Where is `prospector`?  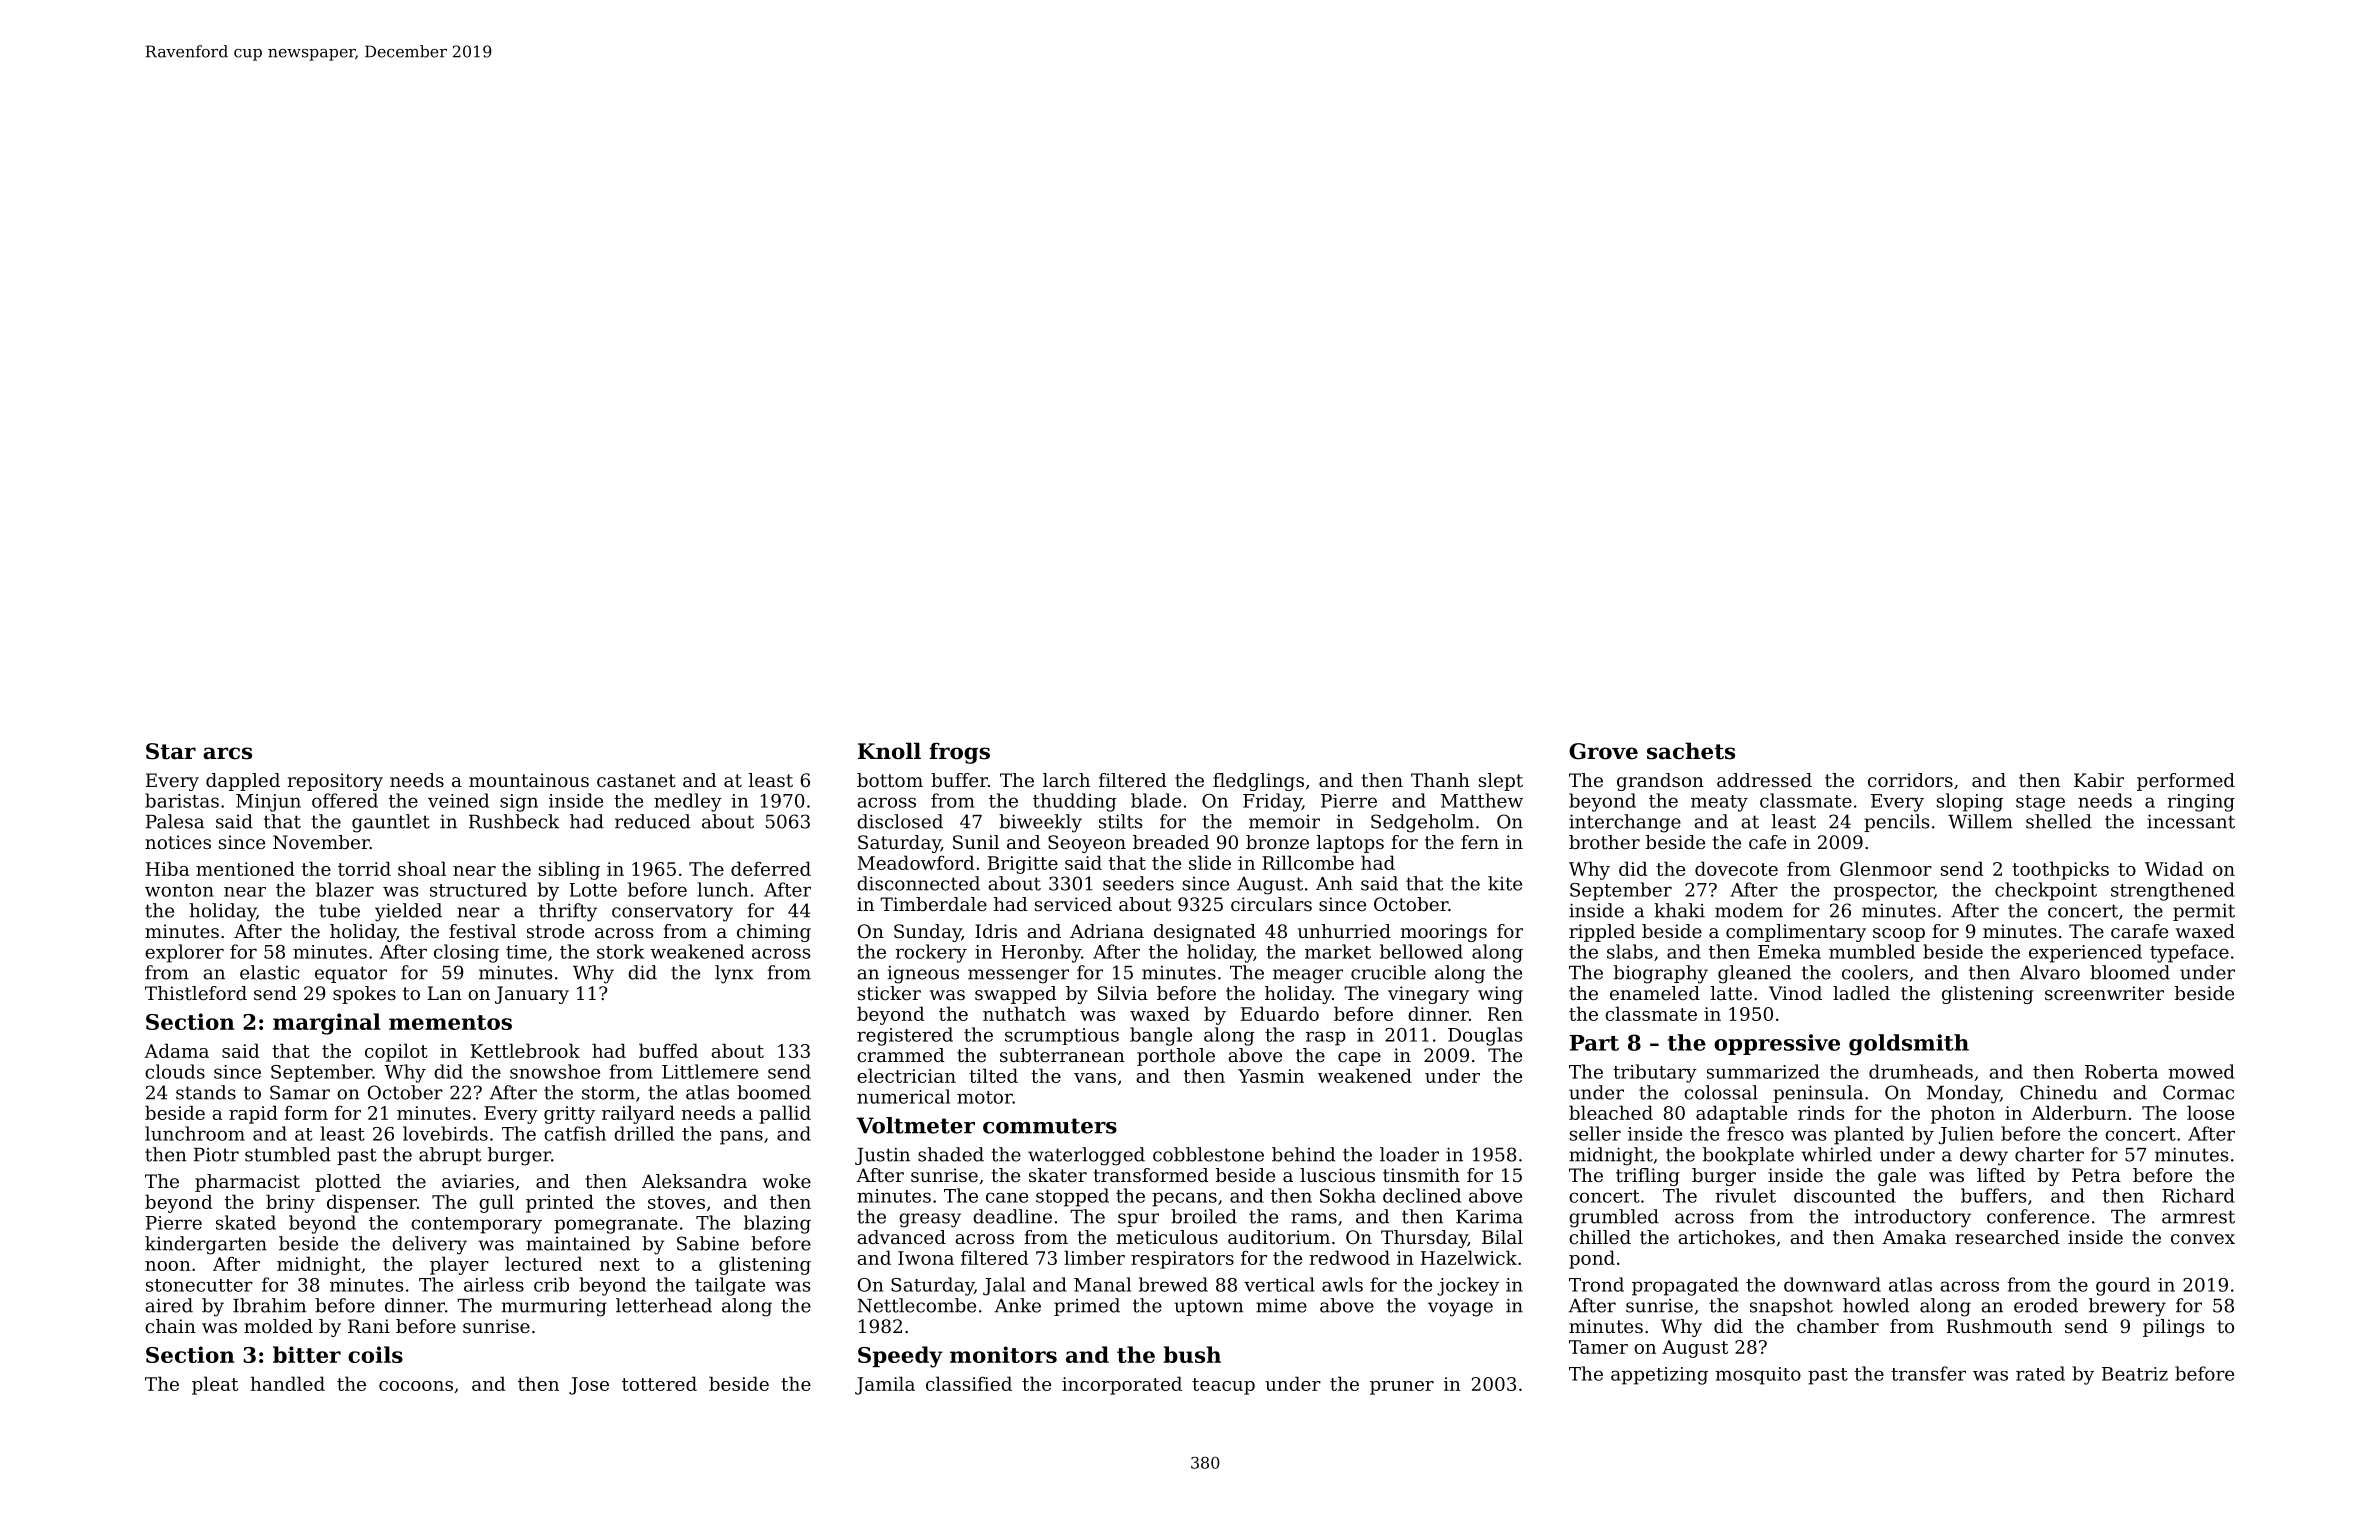
prospector is located at coordinates (1884, 892).
